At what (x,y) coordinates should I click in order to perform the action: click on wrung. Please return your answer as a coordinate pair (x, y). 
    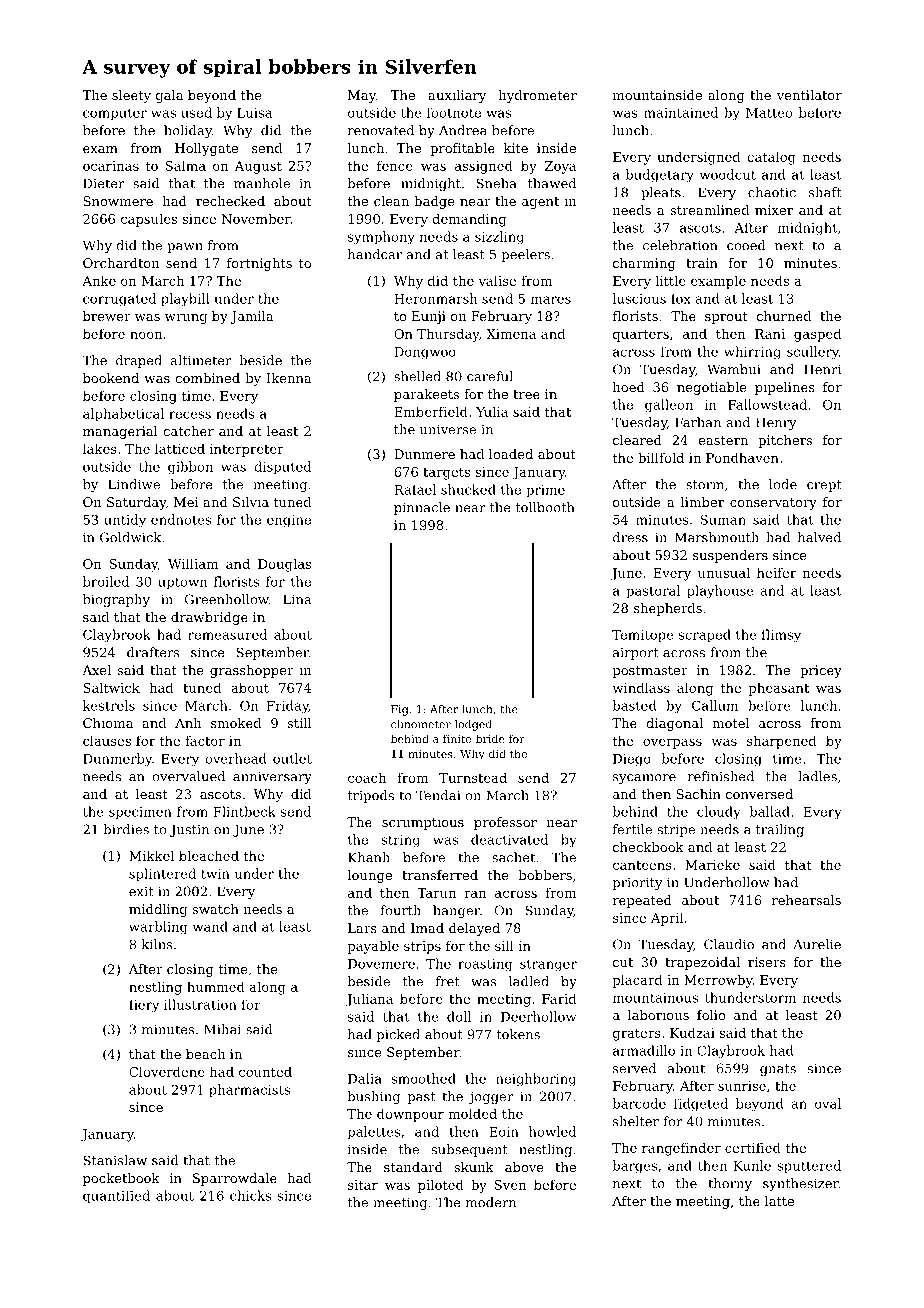
    Looking at the image, I should click on (186, 319).
